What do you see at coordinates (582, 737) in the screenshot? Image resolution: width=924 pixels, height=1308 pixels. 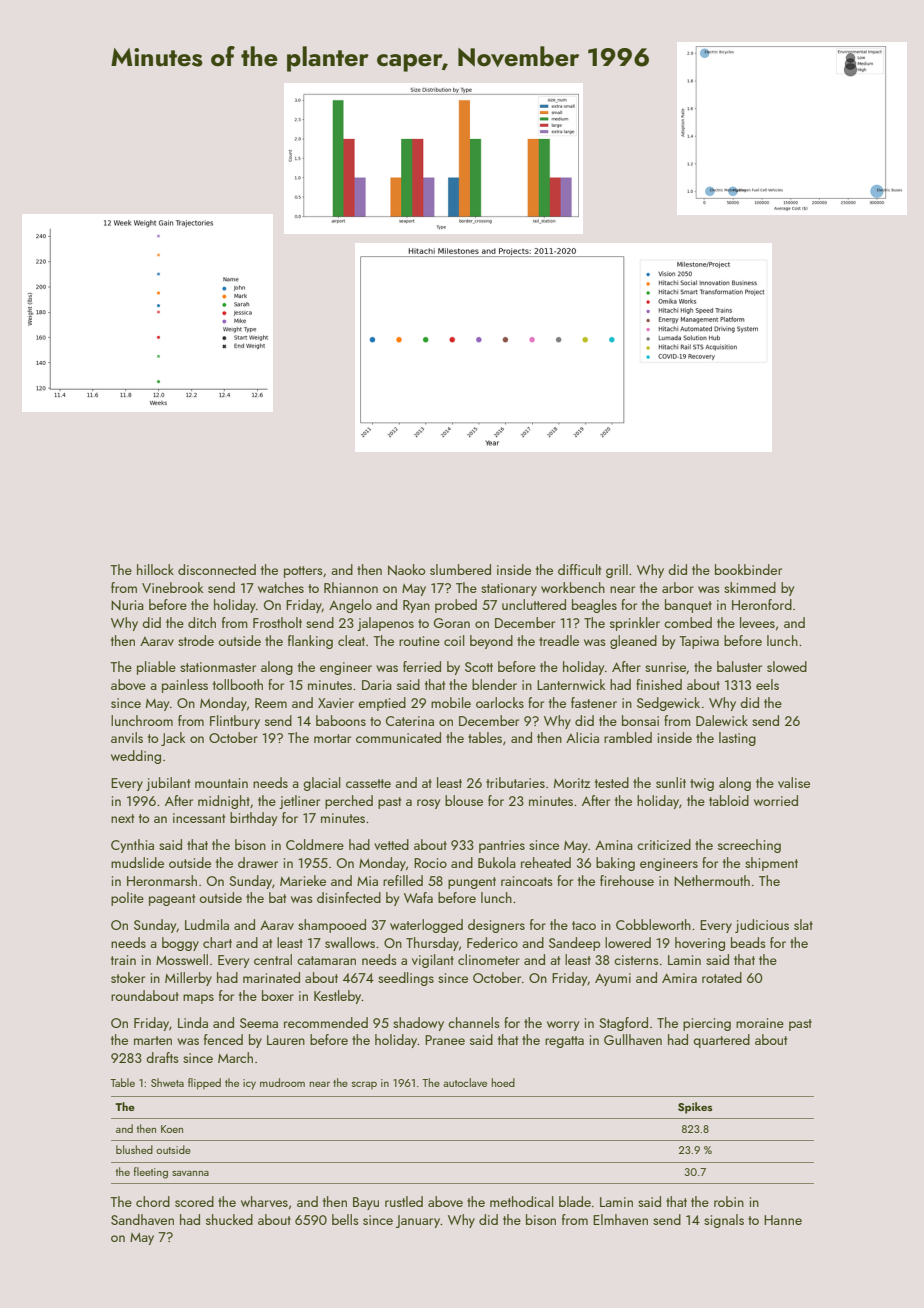 I see `Alicia` at bounding box center [582, 737].
